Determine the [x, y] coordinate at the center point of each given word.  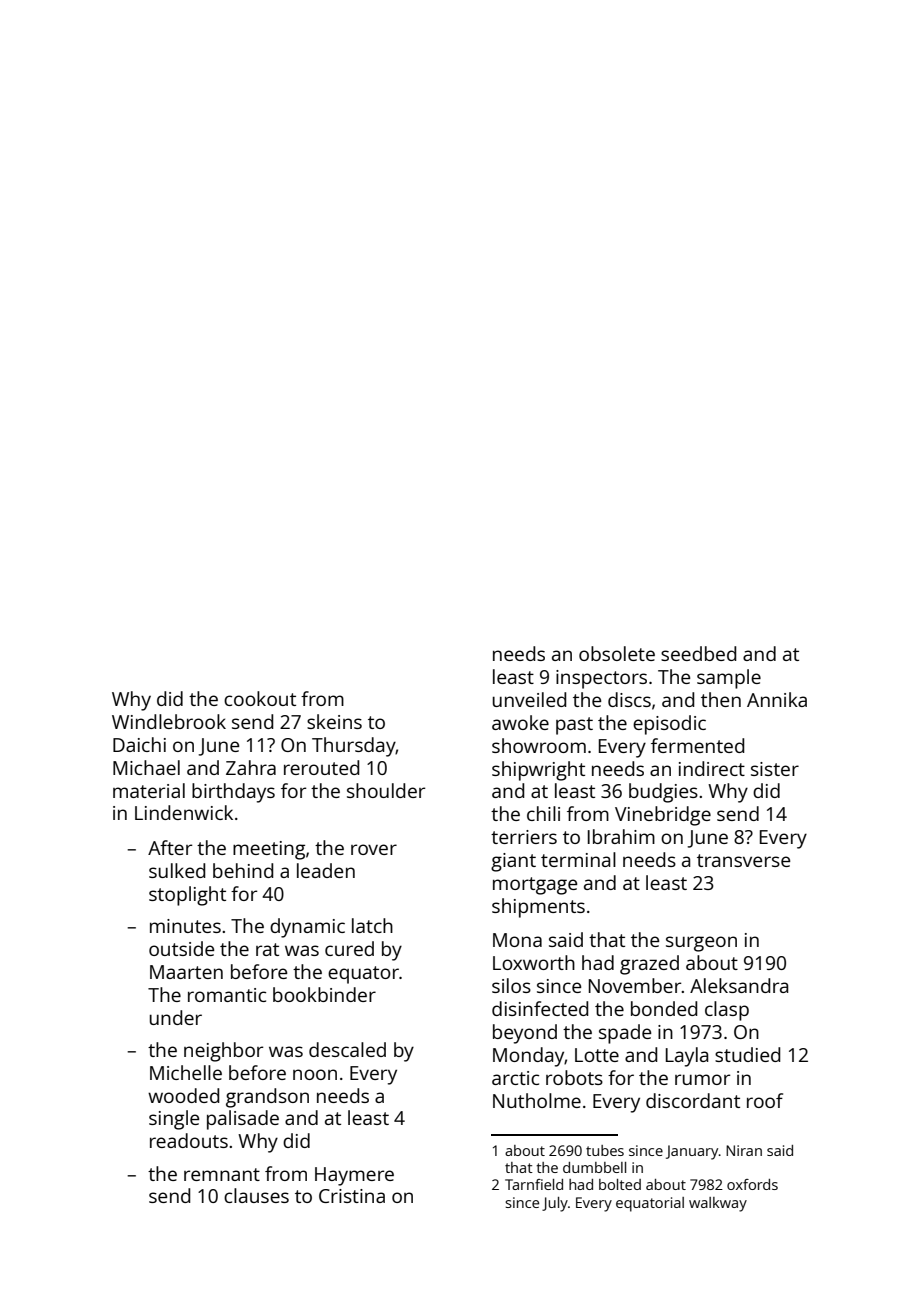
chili [543, 813]
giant [513, 862]
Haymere [354, 1176]
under [176, 1017]
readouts [189, 1140]
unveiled [529, 699]
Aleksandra [739, 985]
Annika [777, 699]
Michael [146, 767]
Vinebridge [663, 816]
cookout [260, 698]
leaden [326, 870]
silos [511, 985]
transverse [743, 860]
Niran [744, 1150]
